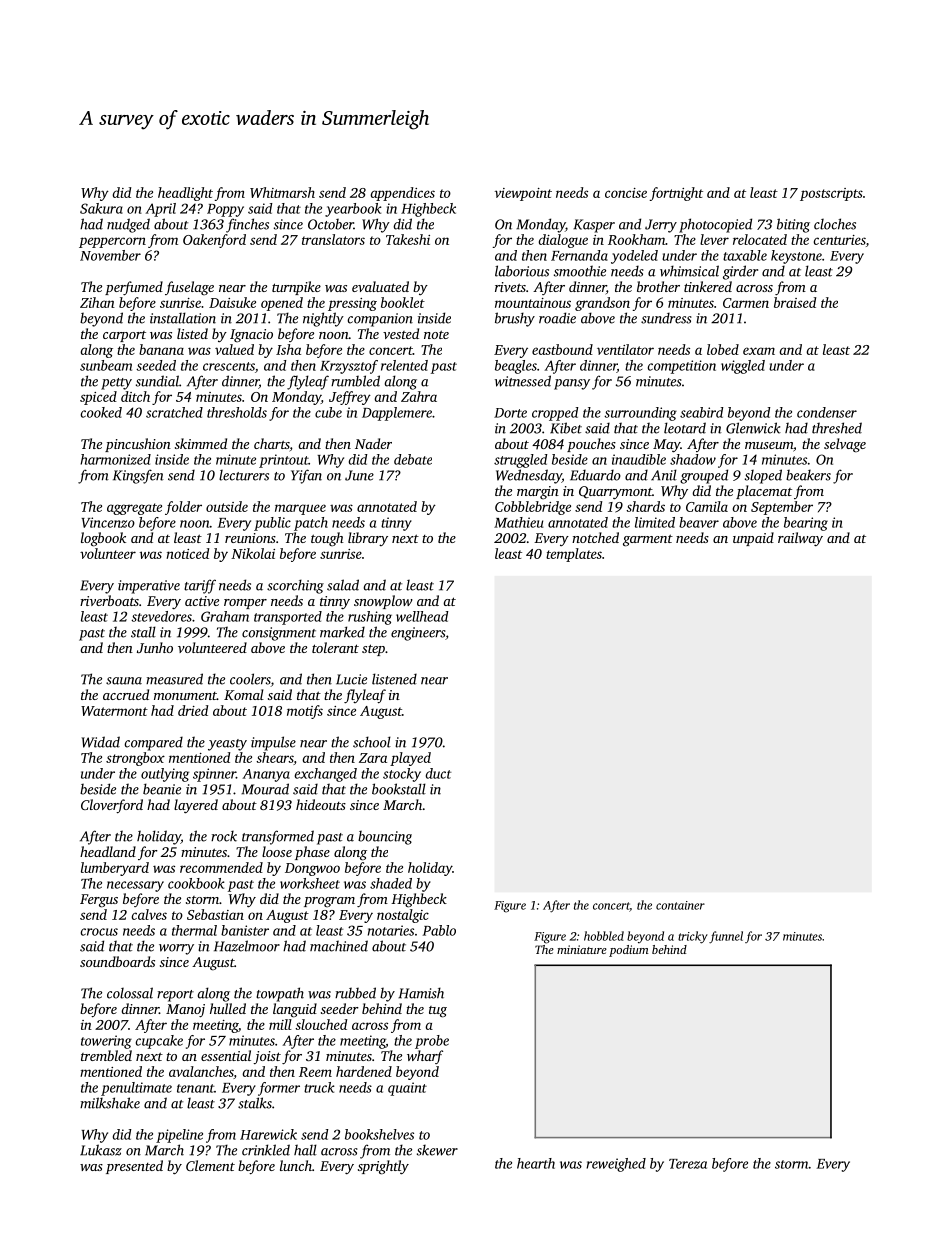 This page has width=952, height=1233. Describe the element at coordinates (628, 951) in the page. I see `podium` at that location.
